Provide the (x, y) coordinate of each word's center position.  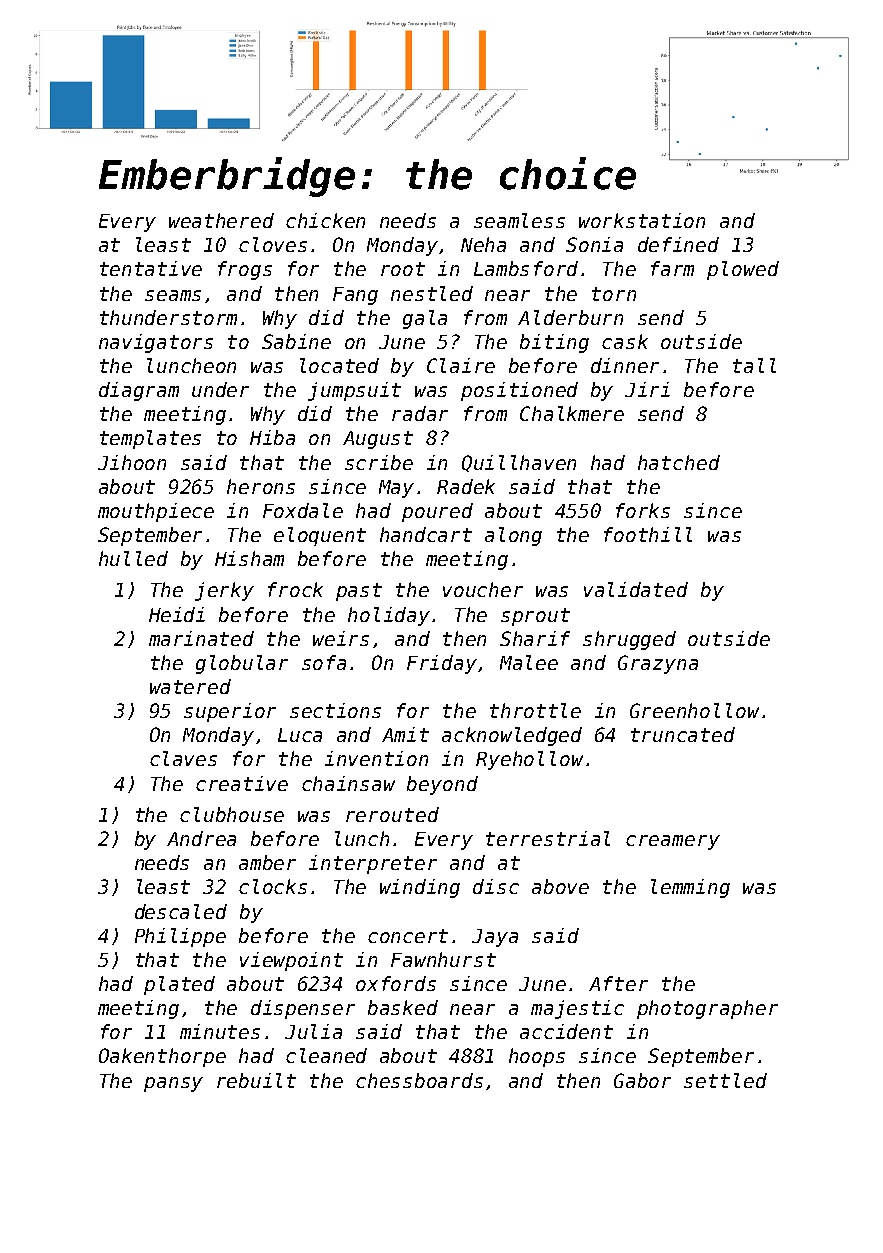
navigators (156, 343)
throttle (535, 710)
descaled (181, 911)
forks (643, 510)
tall (754, 365)
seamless (519, 220)
